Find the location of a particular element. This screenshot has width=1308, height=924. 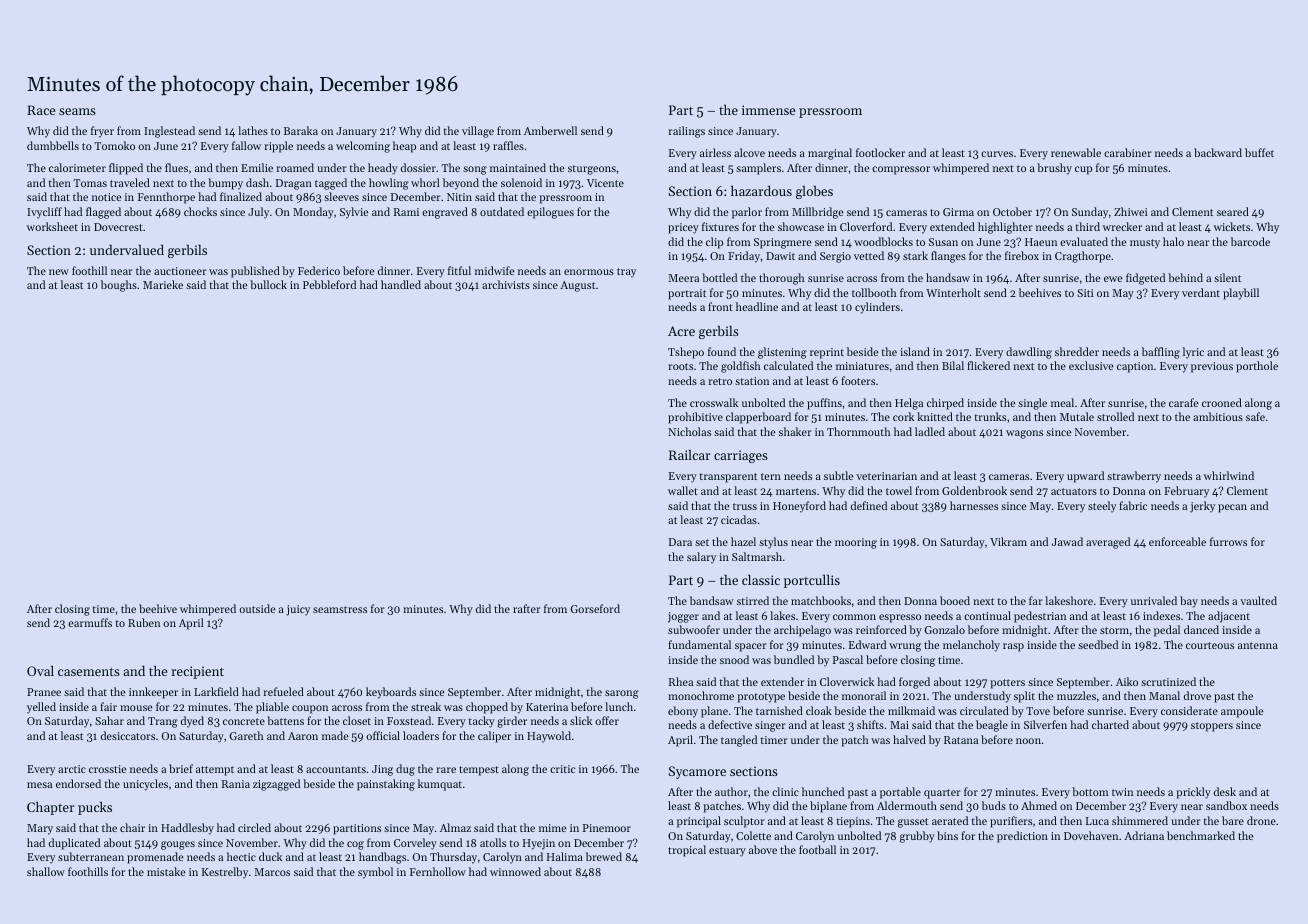

upward is located at coordinates (1085, 477).
